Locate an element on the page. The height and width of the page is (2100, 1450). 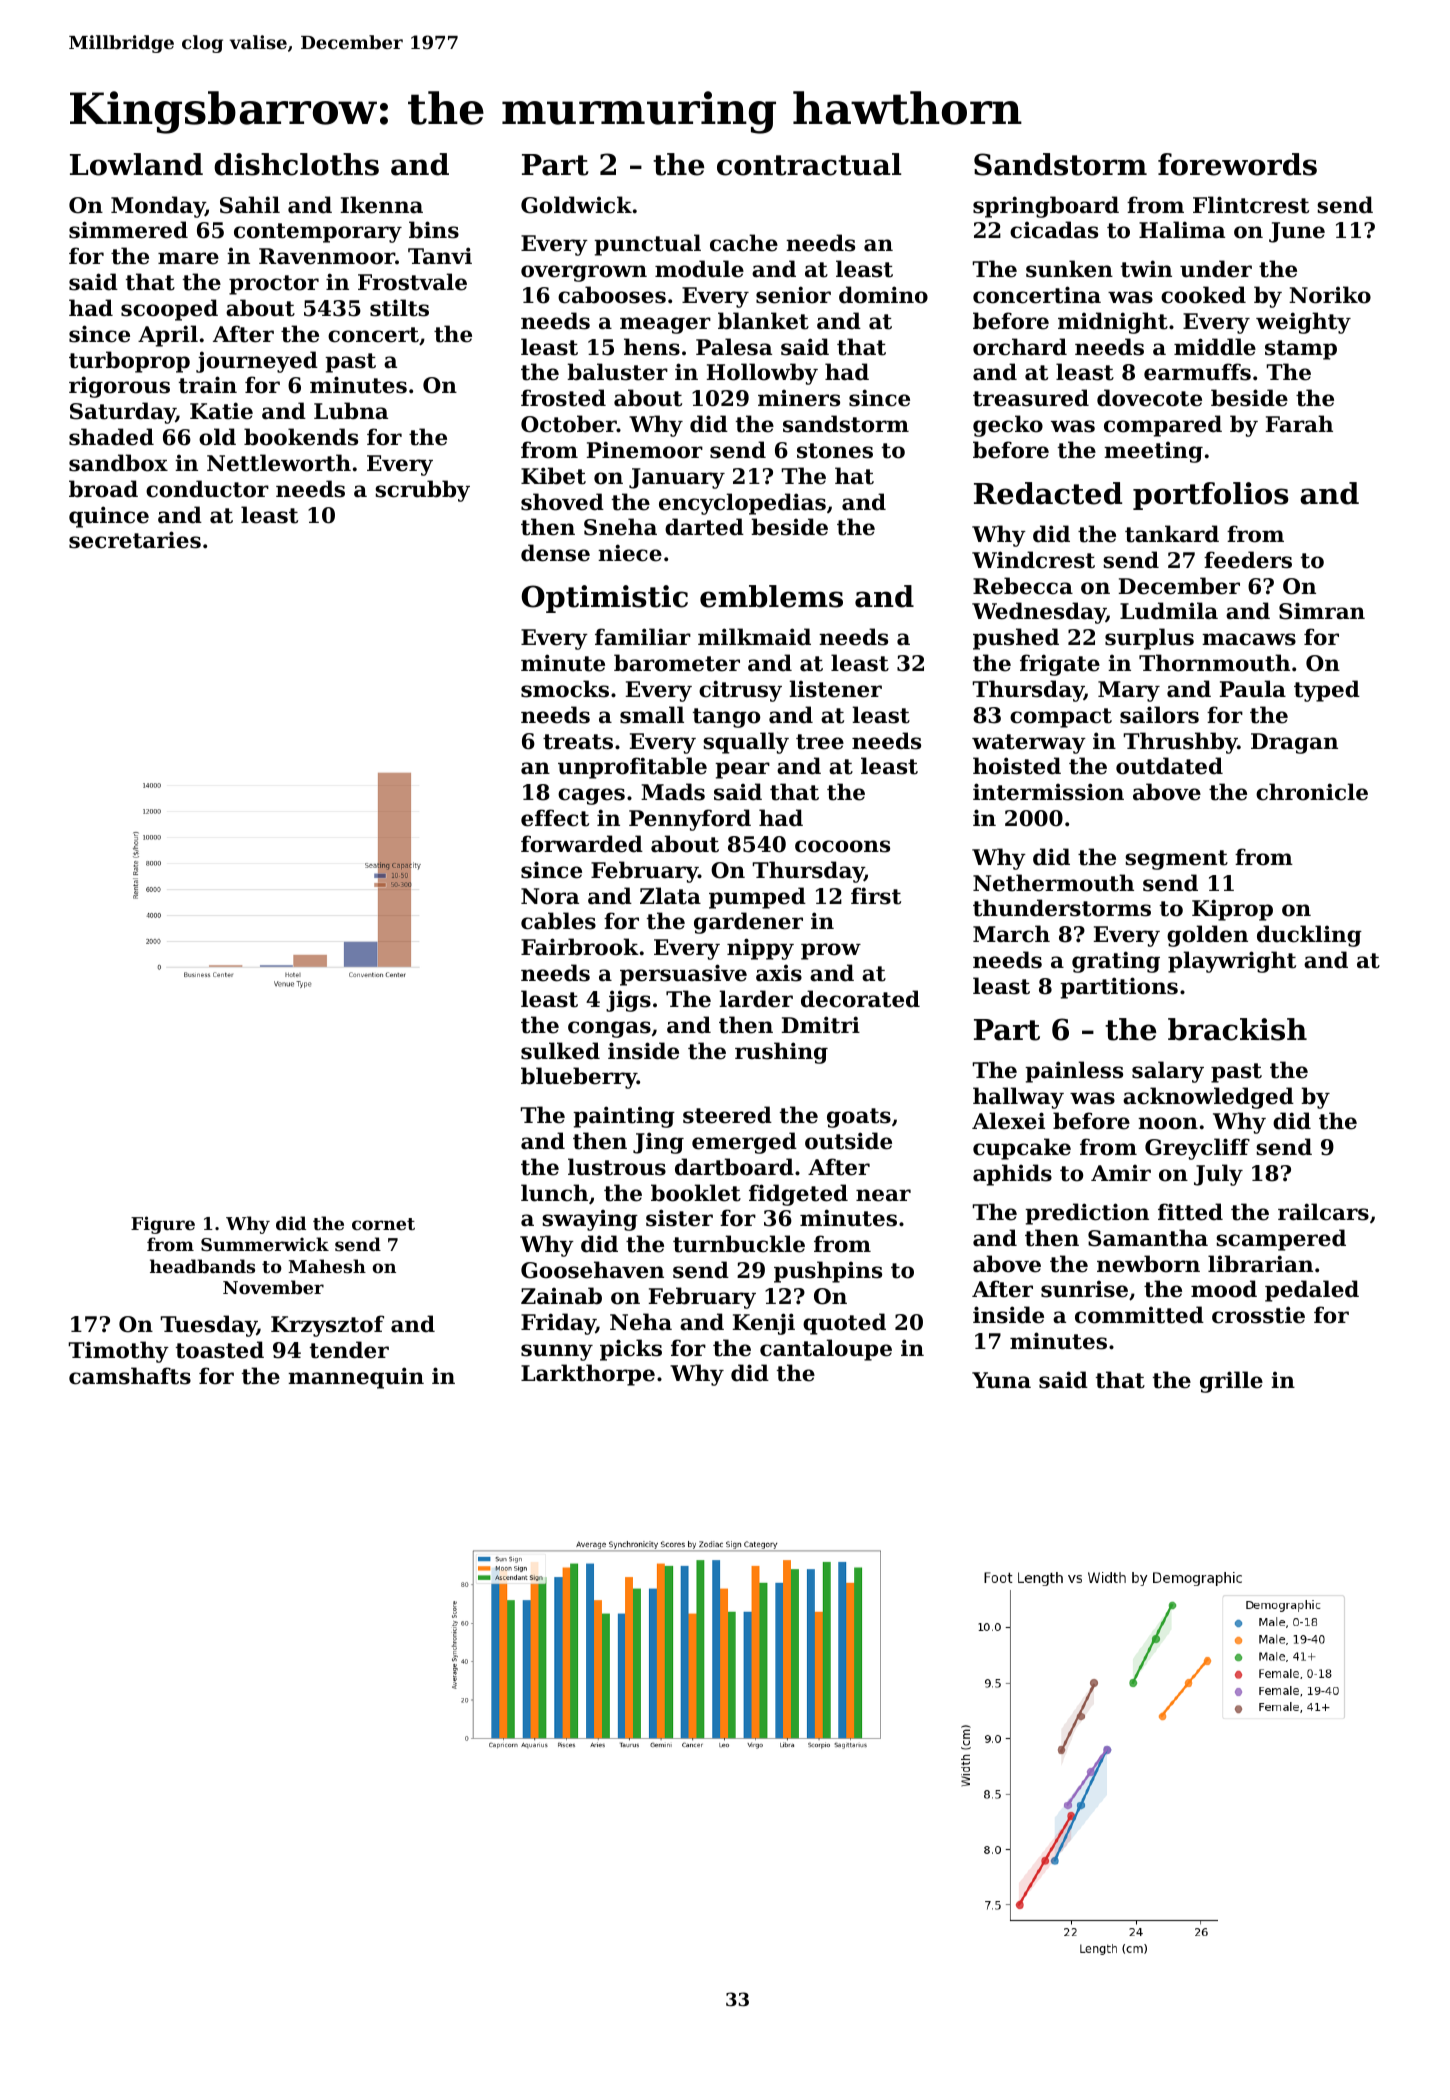
grille is located at coordinates (1231, 1382).
